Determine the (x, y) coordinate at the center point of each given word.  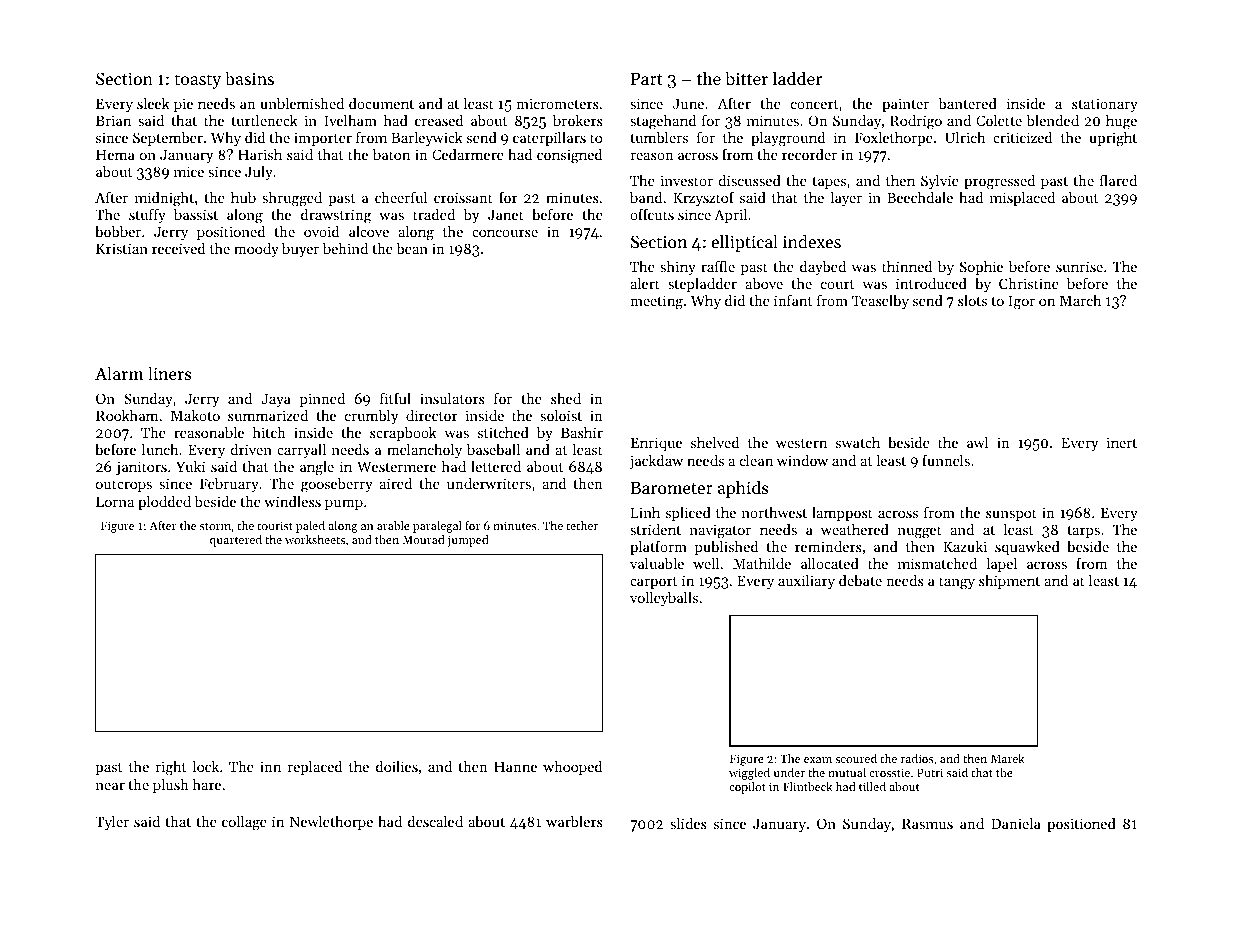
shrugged (292, 199)
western (801, 443)
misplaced (1022, 199)
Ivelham (350, 120)
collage (244, 823)
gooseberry (337, 485)
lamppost (842, 514)
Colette (999, 120)
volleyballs (664, 599)
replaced (315, 768)
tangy (957, 583)
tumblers (659, 137)
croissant (463, 197)
